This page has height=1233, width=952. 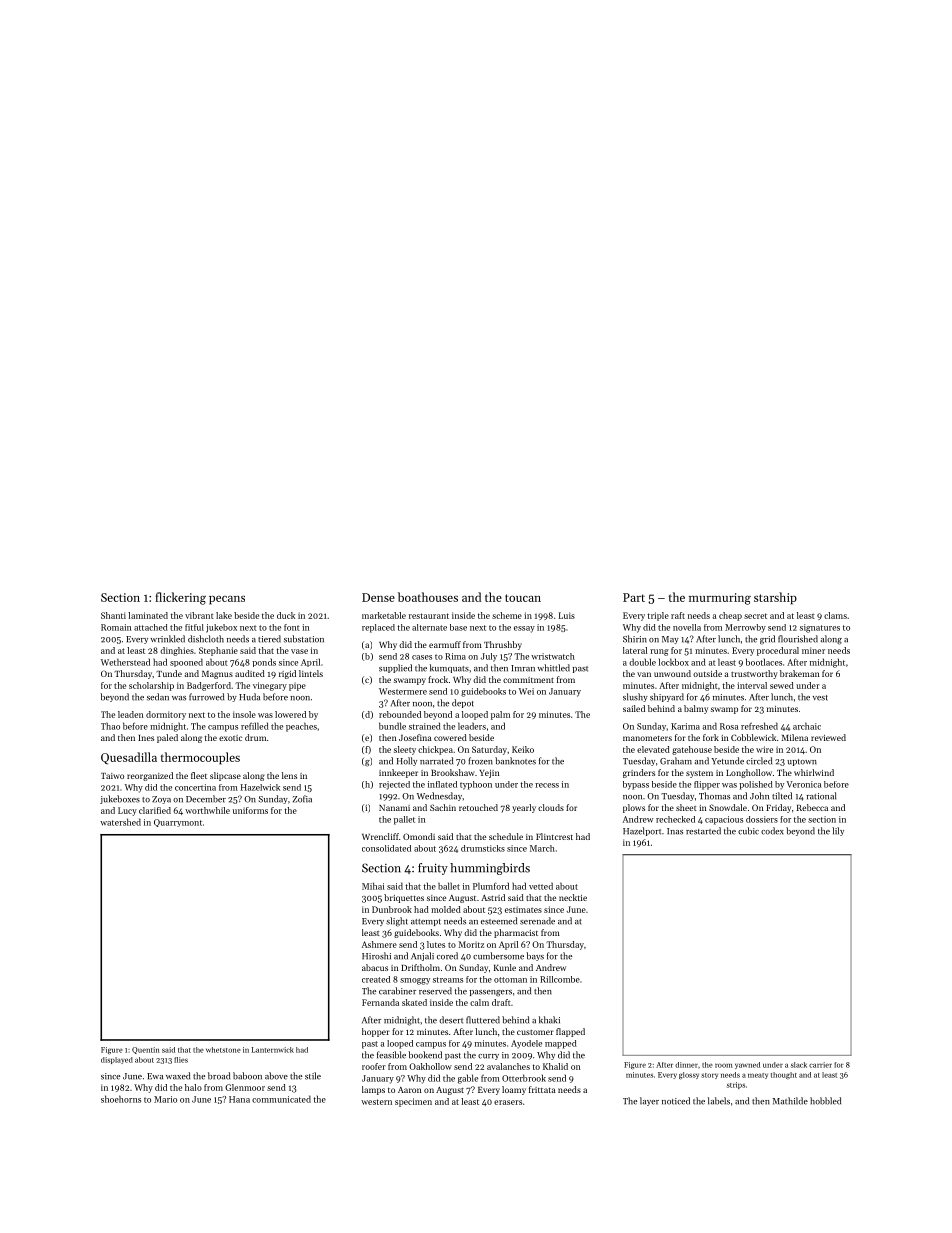 I want to click on molded, so click(x=446, y=909).
